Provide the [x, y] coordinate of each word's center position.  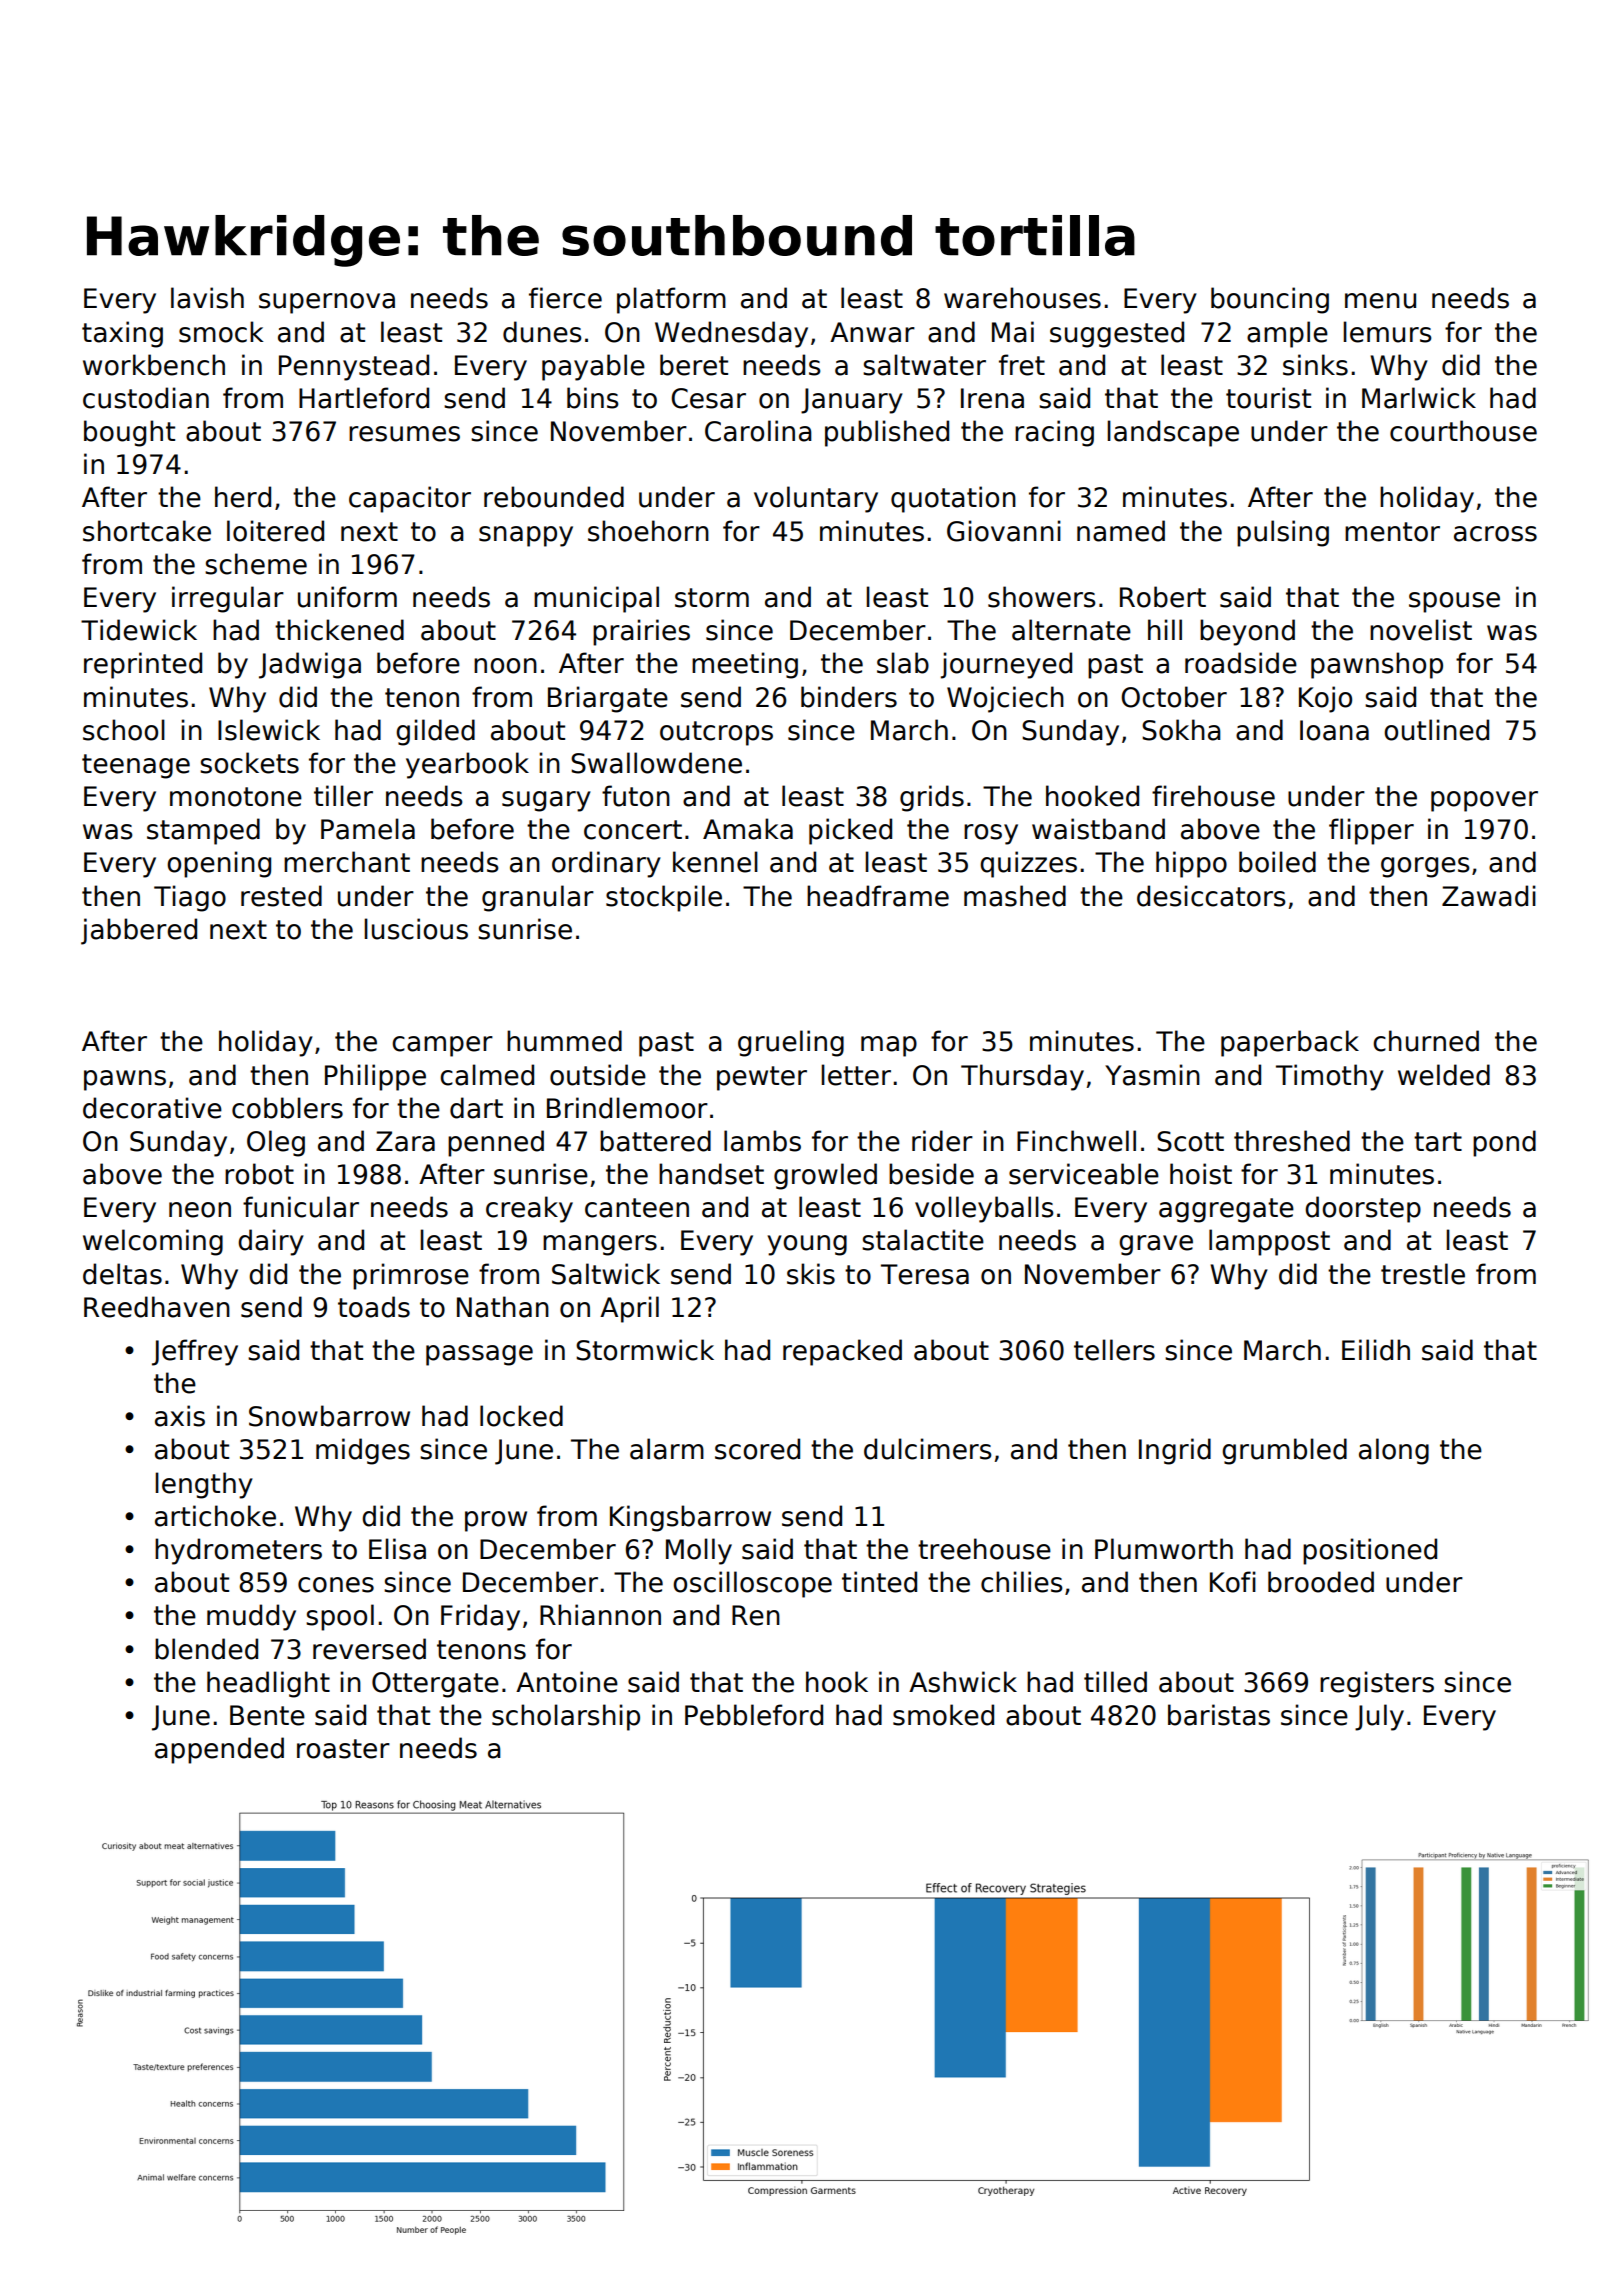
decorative [152, 1108]
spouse [1454, 602]
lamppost [1269, 1242]
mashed [1015, 896]
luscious [416, 929]
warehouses [1022, 298]
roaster [343, 1749]
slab [903, 663]
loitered [275, 531]
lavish [207, 298]
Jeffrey [195, 1352]
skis [811, 1274]
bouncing [1270, 300]
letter [856, 1075]
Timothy [1330, 1077]
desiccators [1211, 896]
